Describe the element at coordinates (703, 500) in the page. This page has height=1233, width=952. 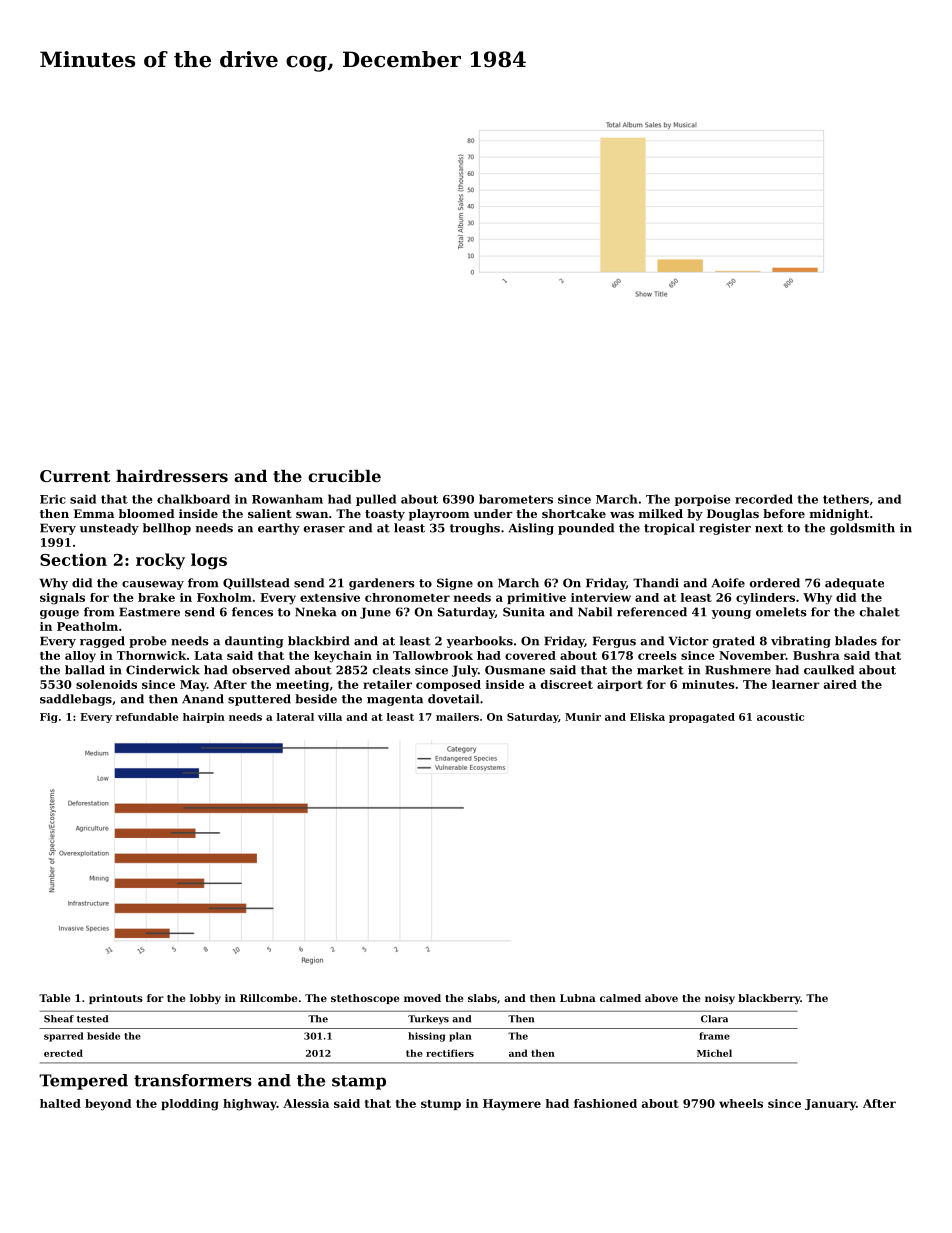
I see `porpoise` at that location.
